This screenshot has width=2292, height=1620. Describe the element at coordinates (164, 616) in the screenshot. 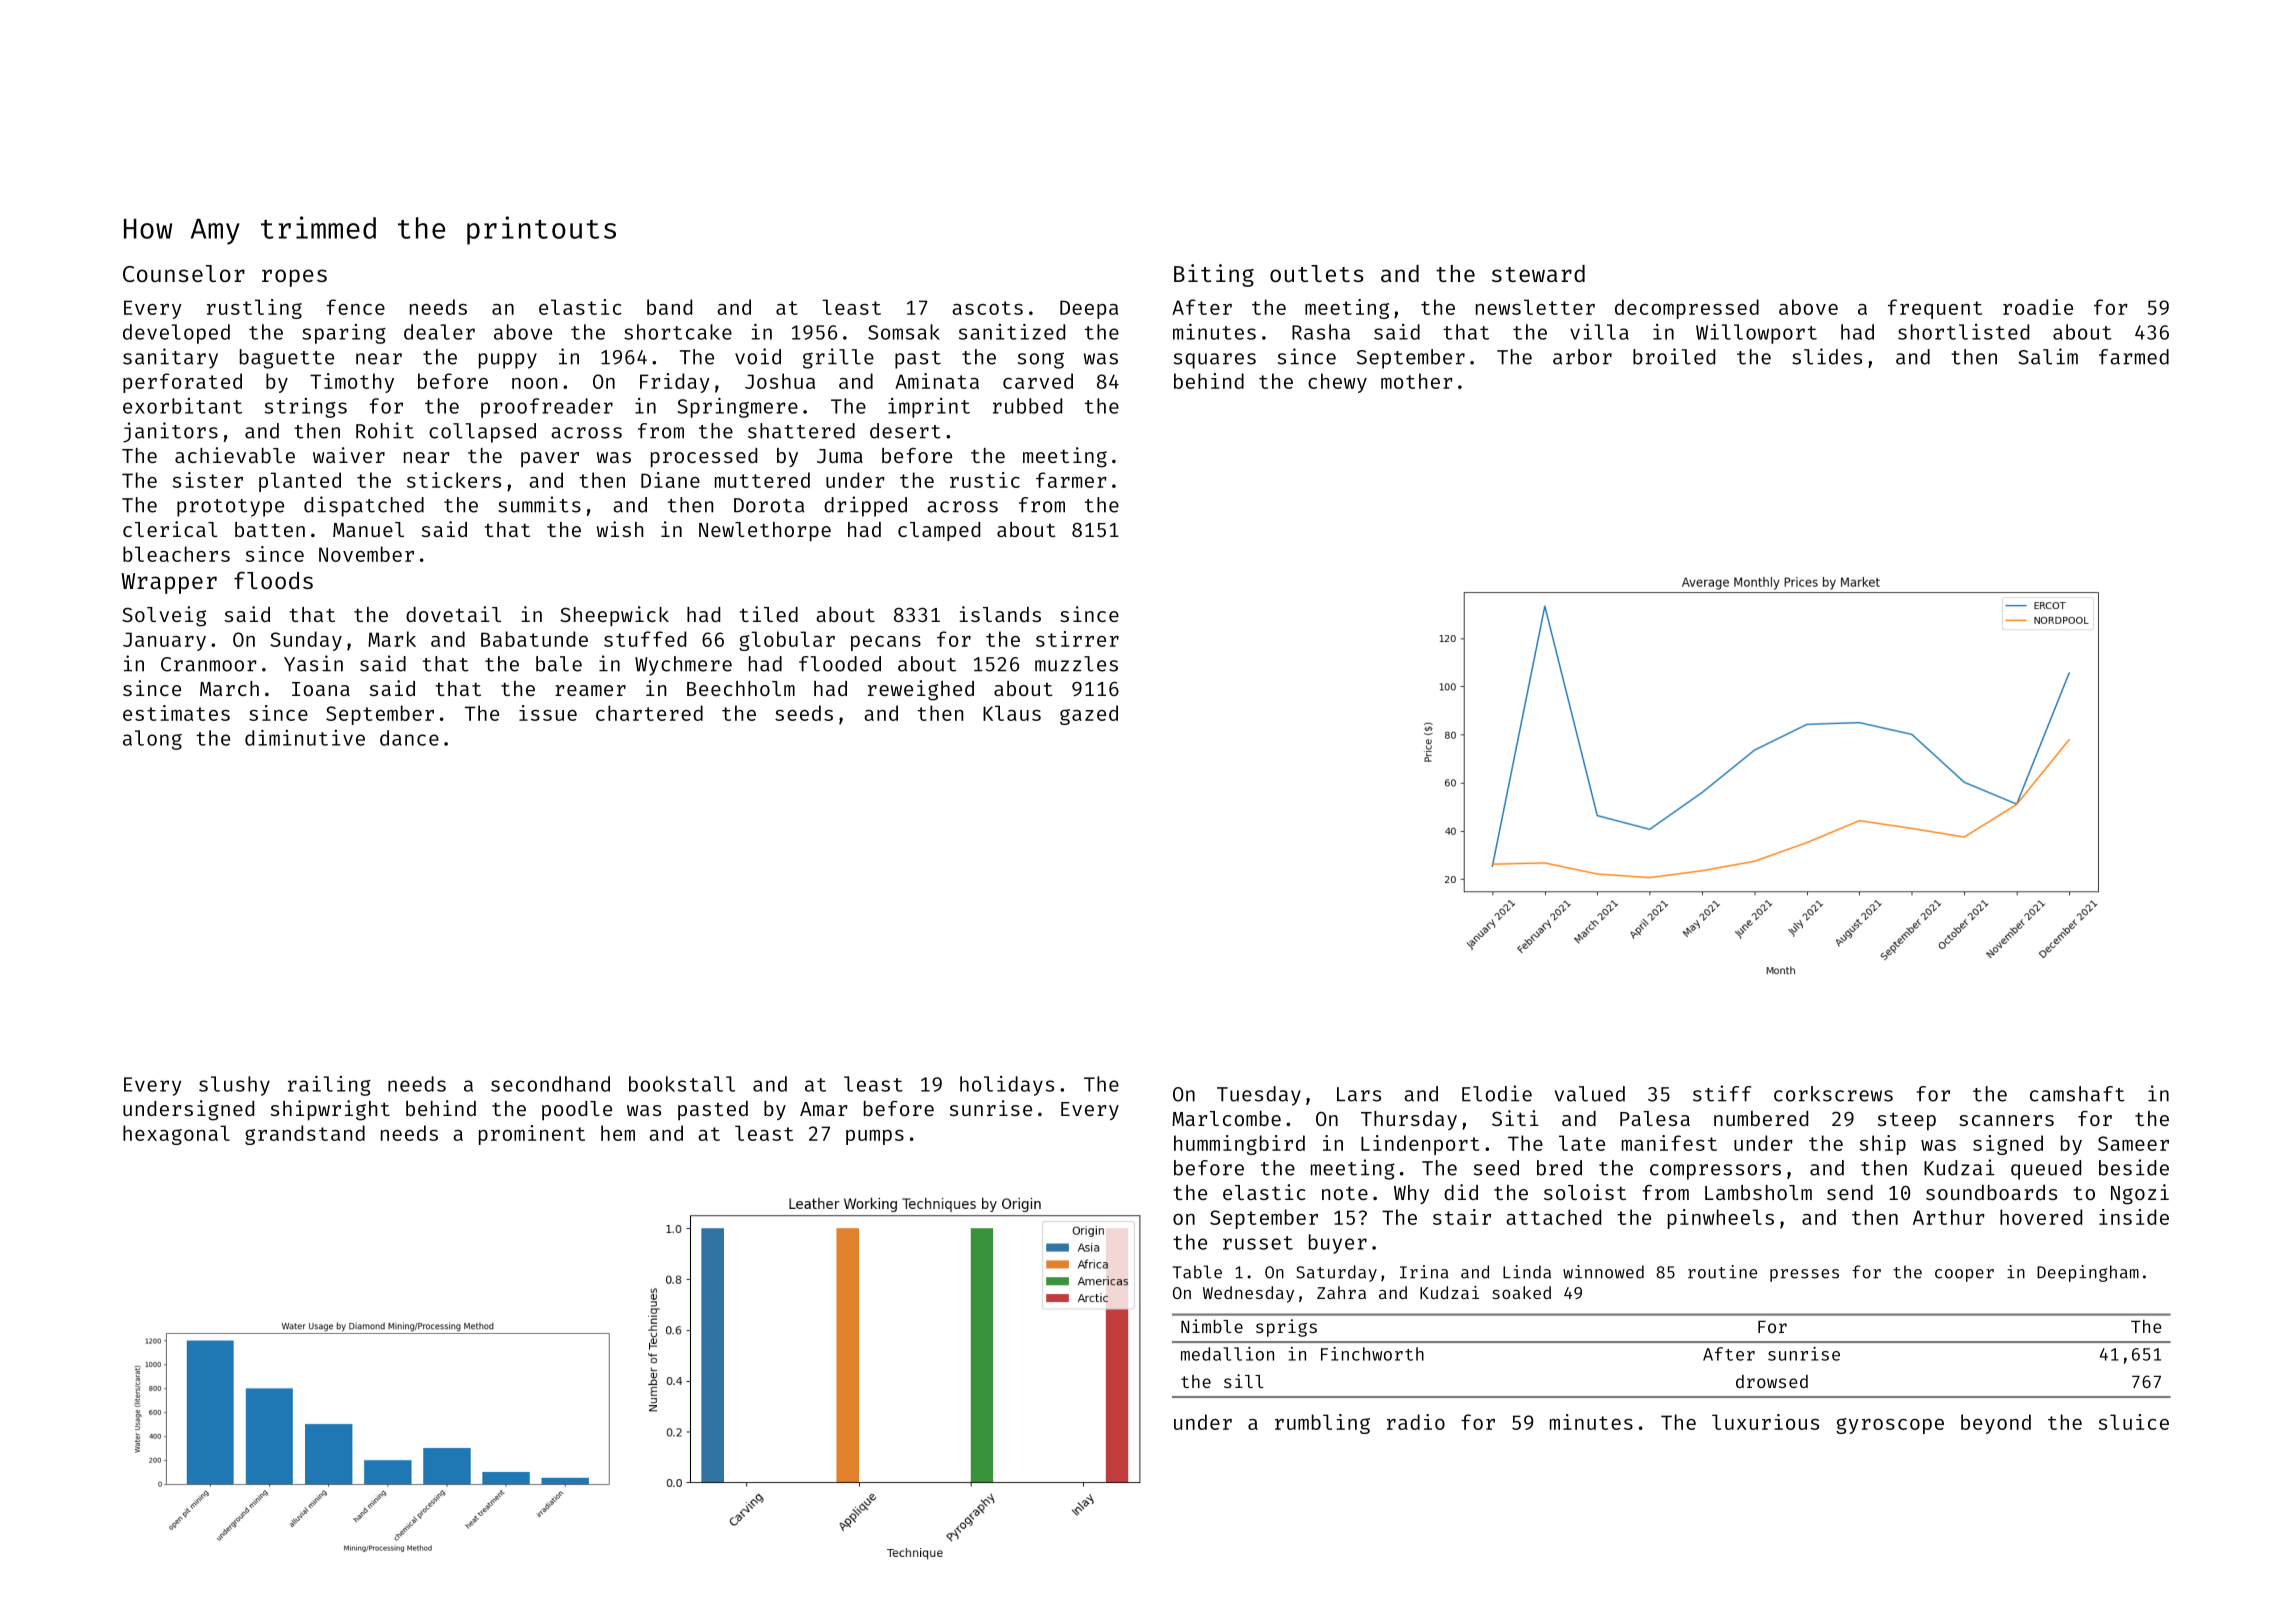

I see `Solveig` at that location.
